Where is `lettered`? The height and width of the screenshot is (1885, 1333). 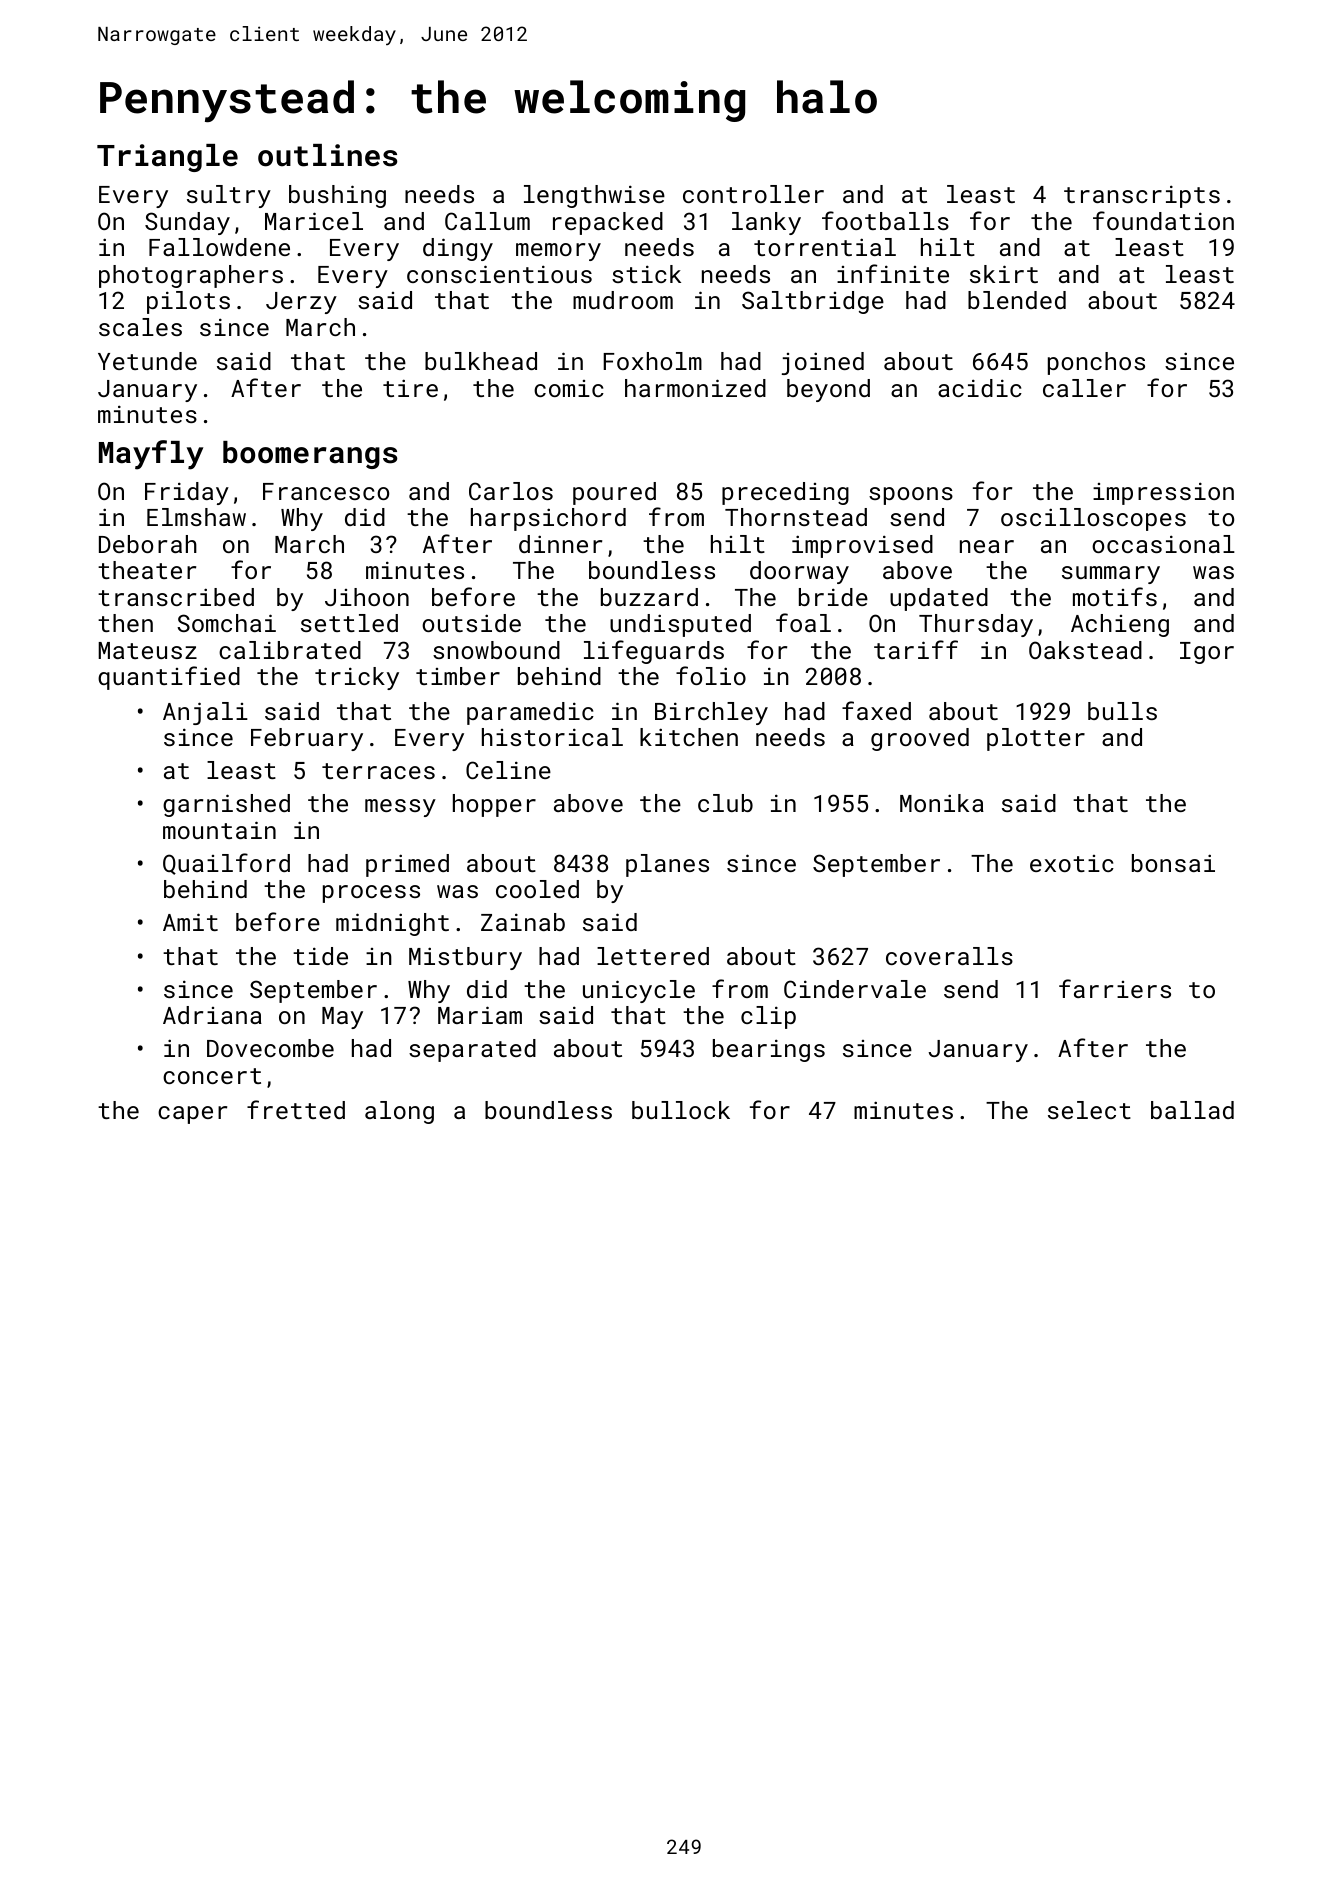 lettered is located at coordinates (653, 956).
